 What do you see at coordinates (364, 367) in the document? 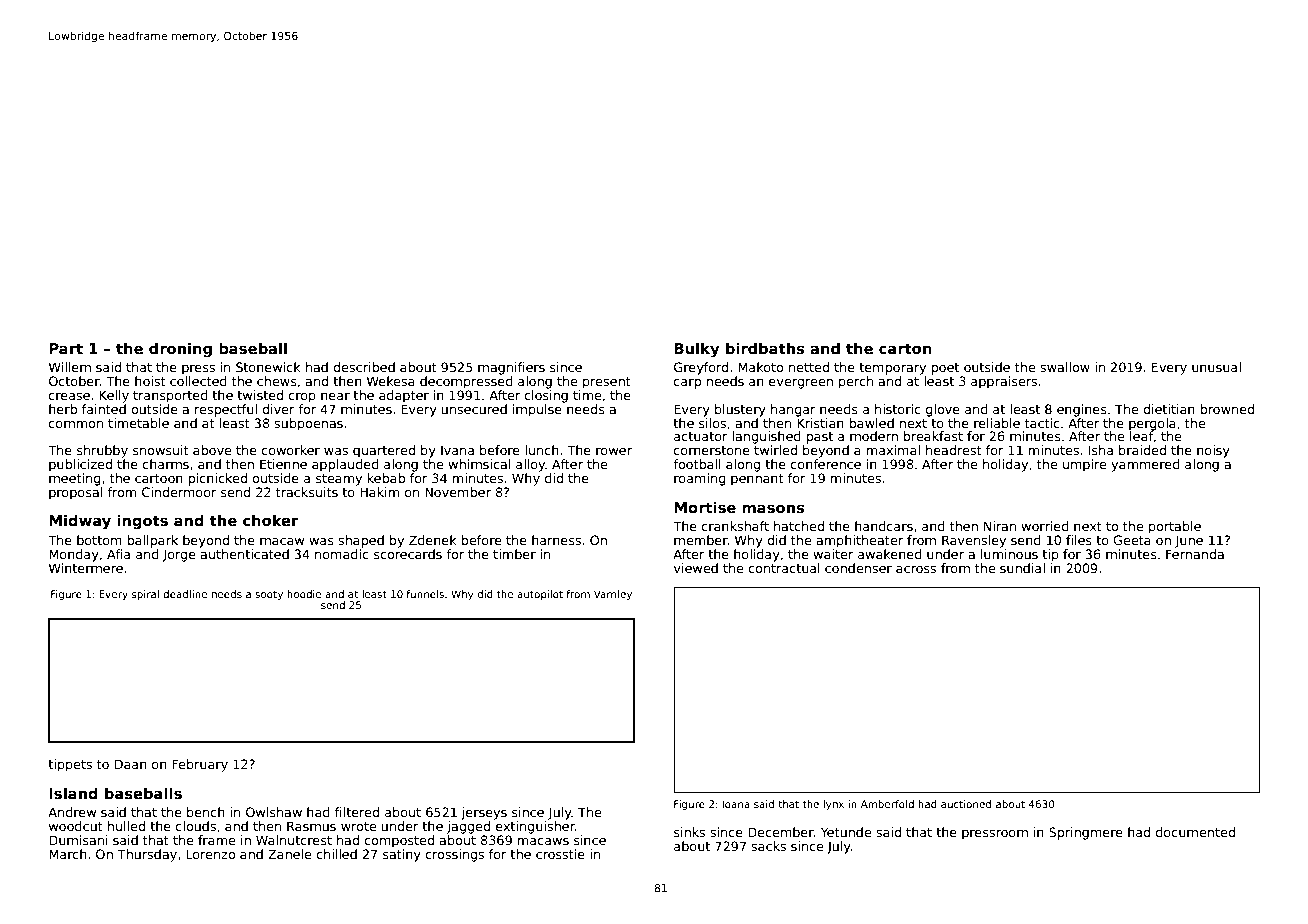
I see `described` at bounding box center [364, 367].
